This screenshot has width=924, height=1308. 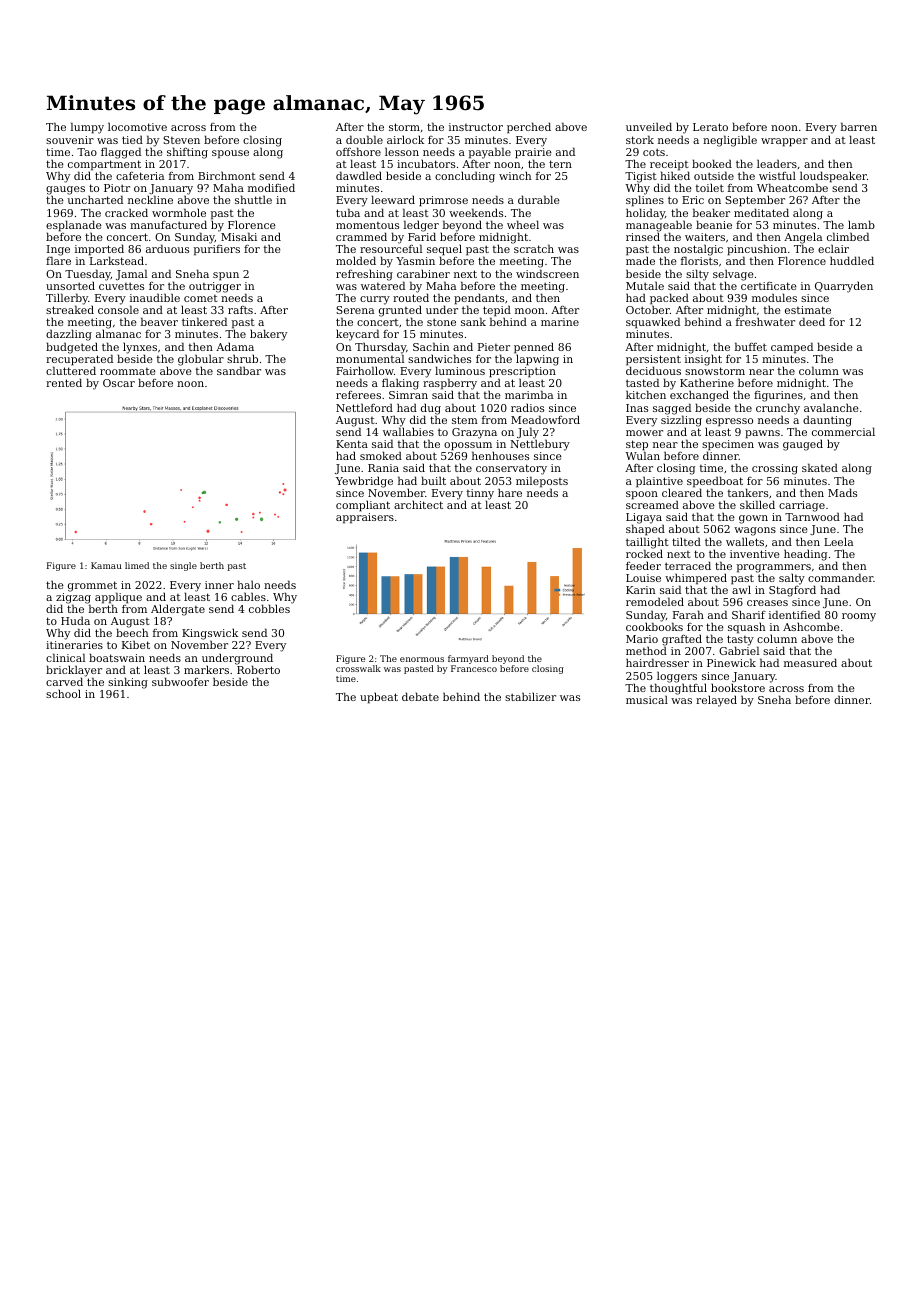 What do you see at coordinates (545, 419) in the screenshot?
I see `Meadowford` at bounding box center [545, 419].
